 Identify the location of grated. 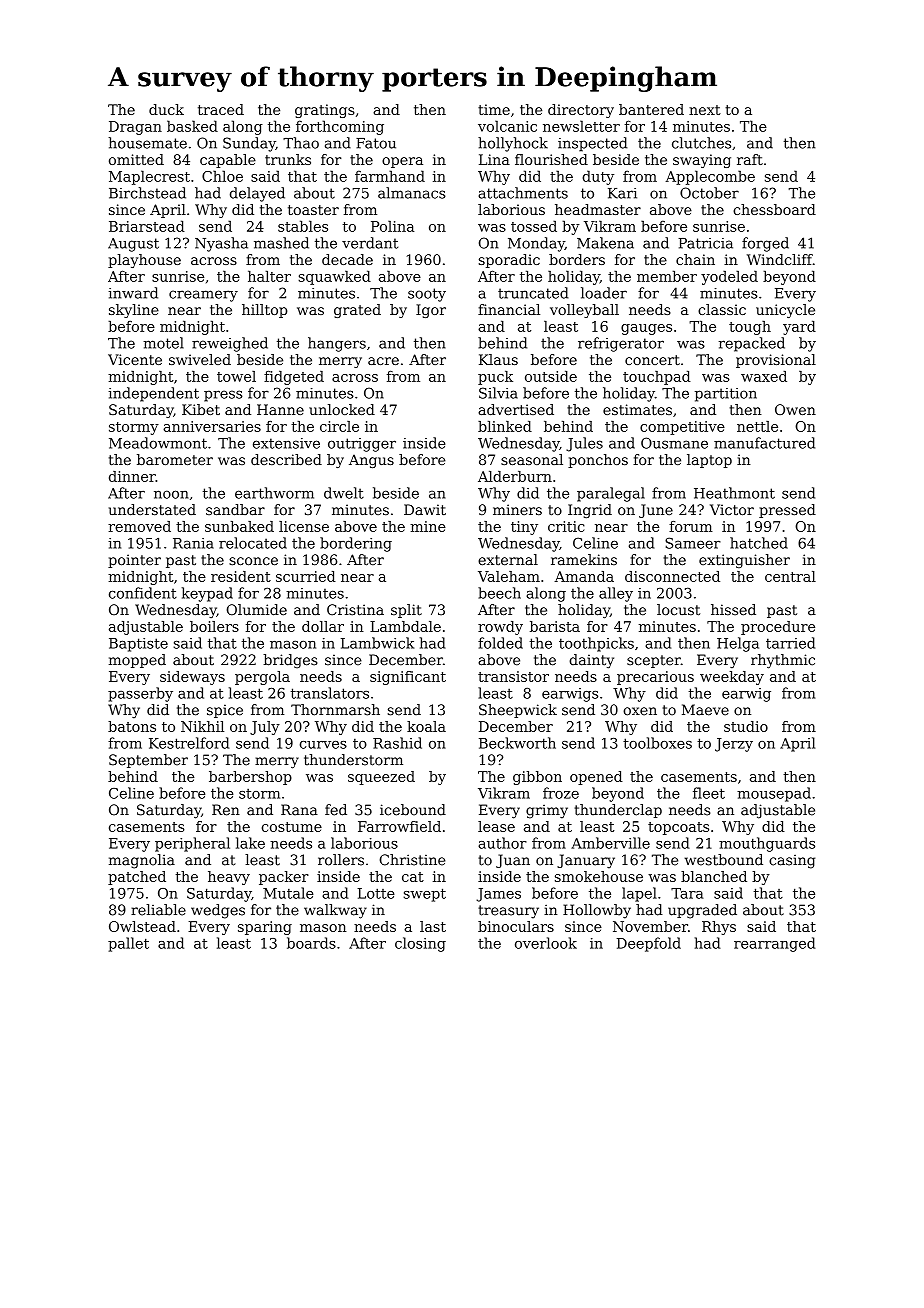
(357, 311).
